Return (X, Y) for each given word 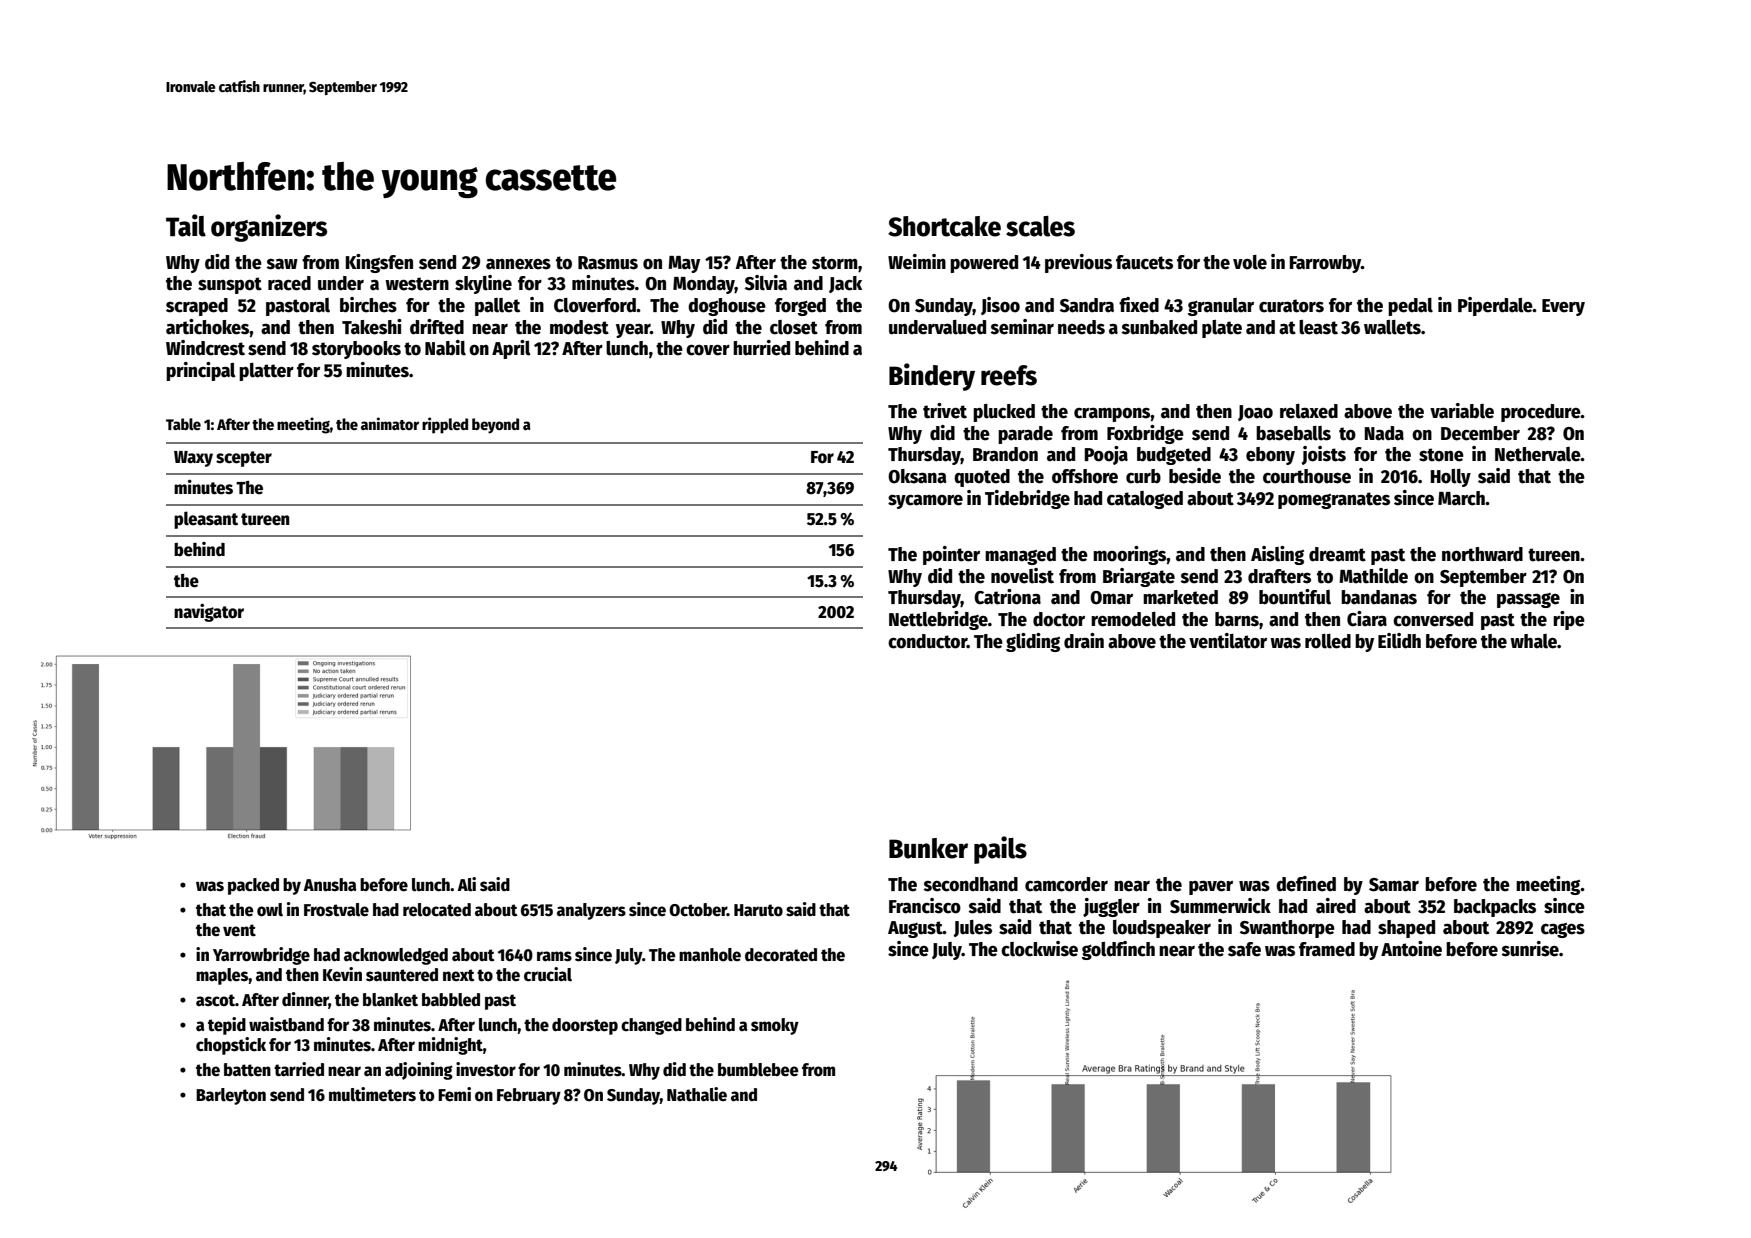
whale (1533, 641)
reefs (1009, 375)
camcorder (1066, 884)
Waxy (193, 459)
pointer (951, 555)
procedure (1541, 413)
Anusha (330, 885)
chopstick (231, 1046)
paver (1211, 888)
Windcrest (205, 348)
